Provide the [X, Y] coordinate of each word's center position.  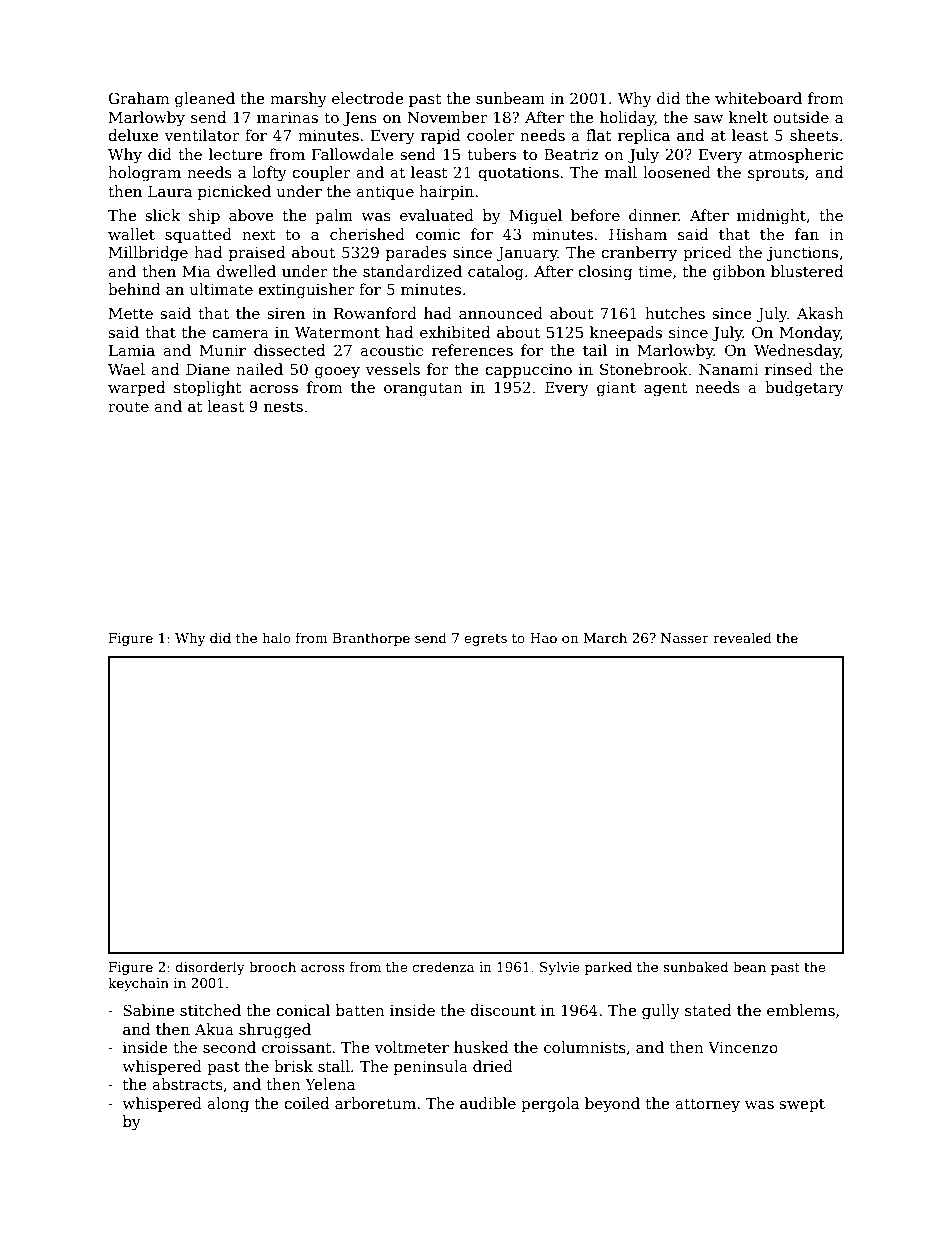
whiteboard [758, 98]
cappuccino [528, 371]
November [448, 117]
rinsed [789, 369]
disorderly [210, 968]
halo [276, 637]
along [228, 1105]
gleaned [205, 100]
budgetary [804, 389]
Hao [543, 638]
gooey [337, 373]
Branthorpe [371, 639]
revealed [742, 637]
